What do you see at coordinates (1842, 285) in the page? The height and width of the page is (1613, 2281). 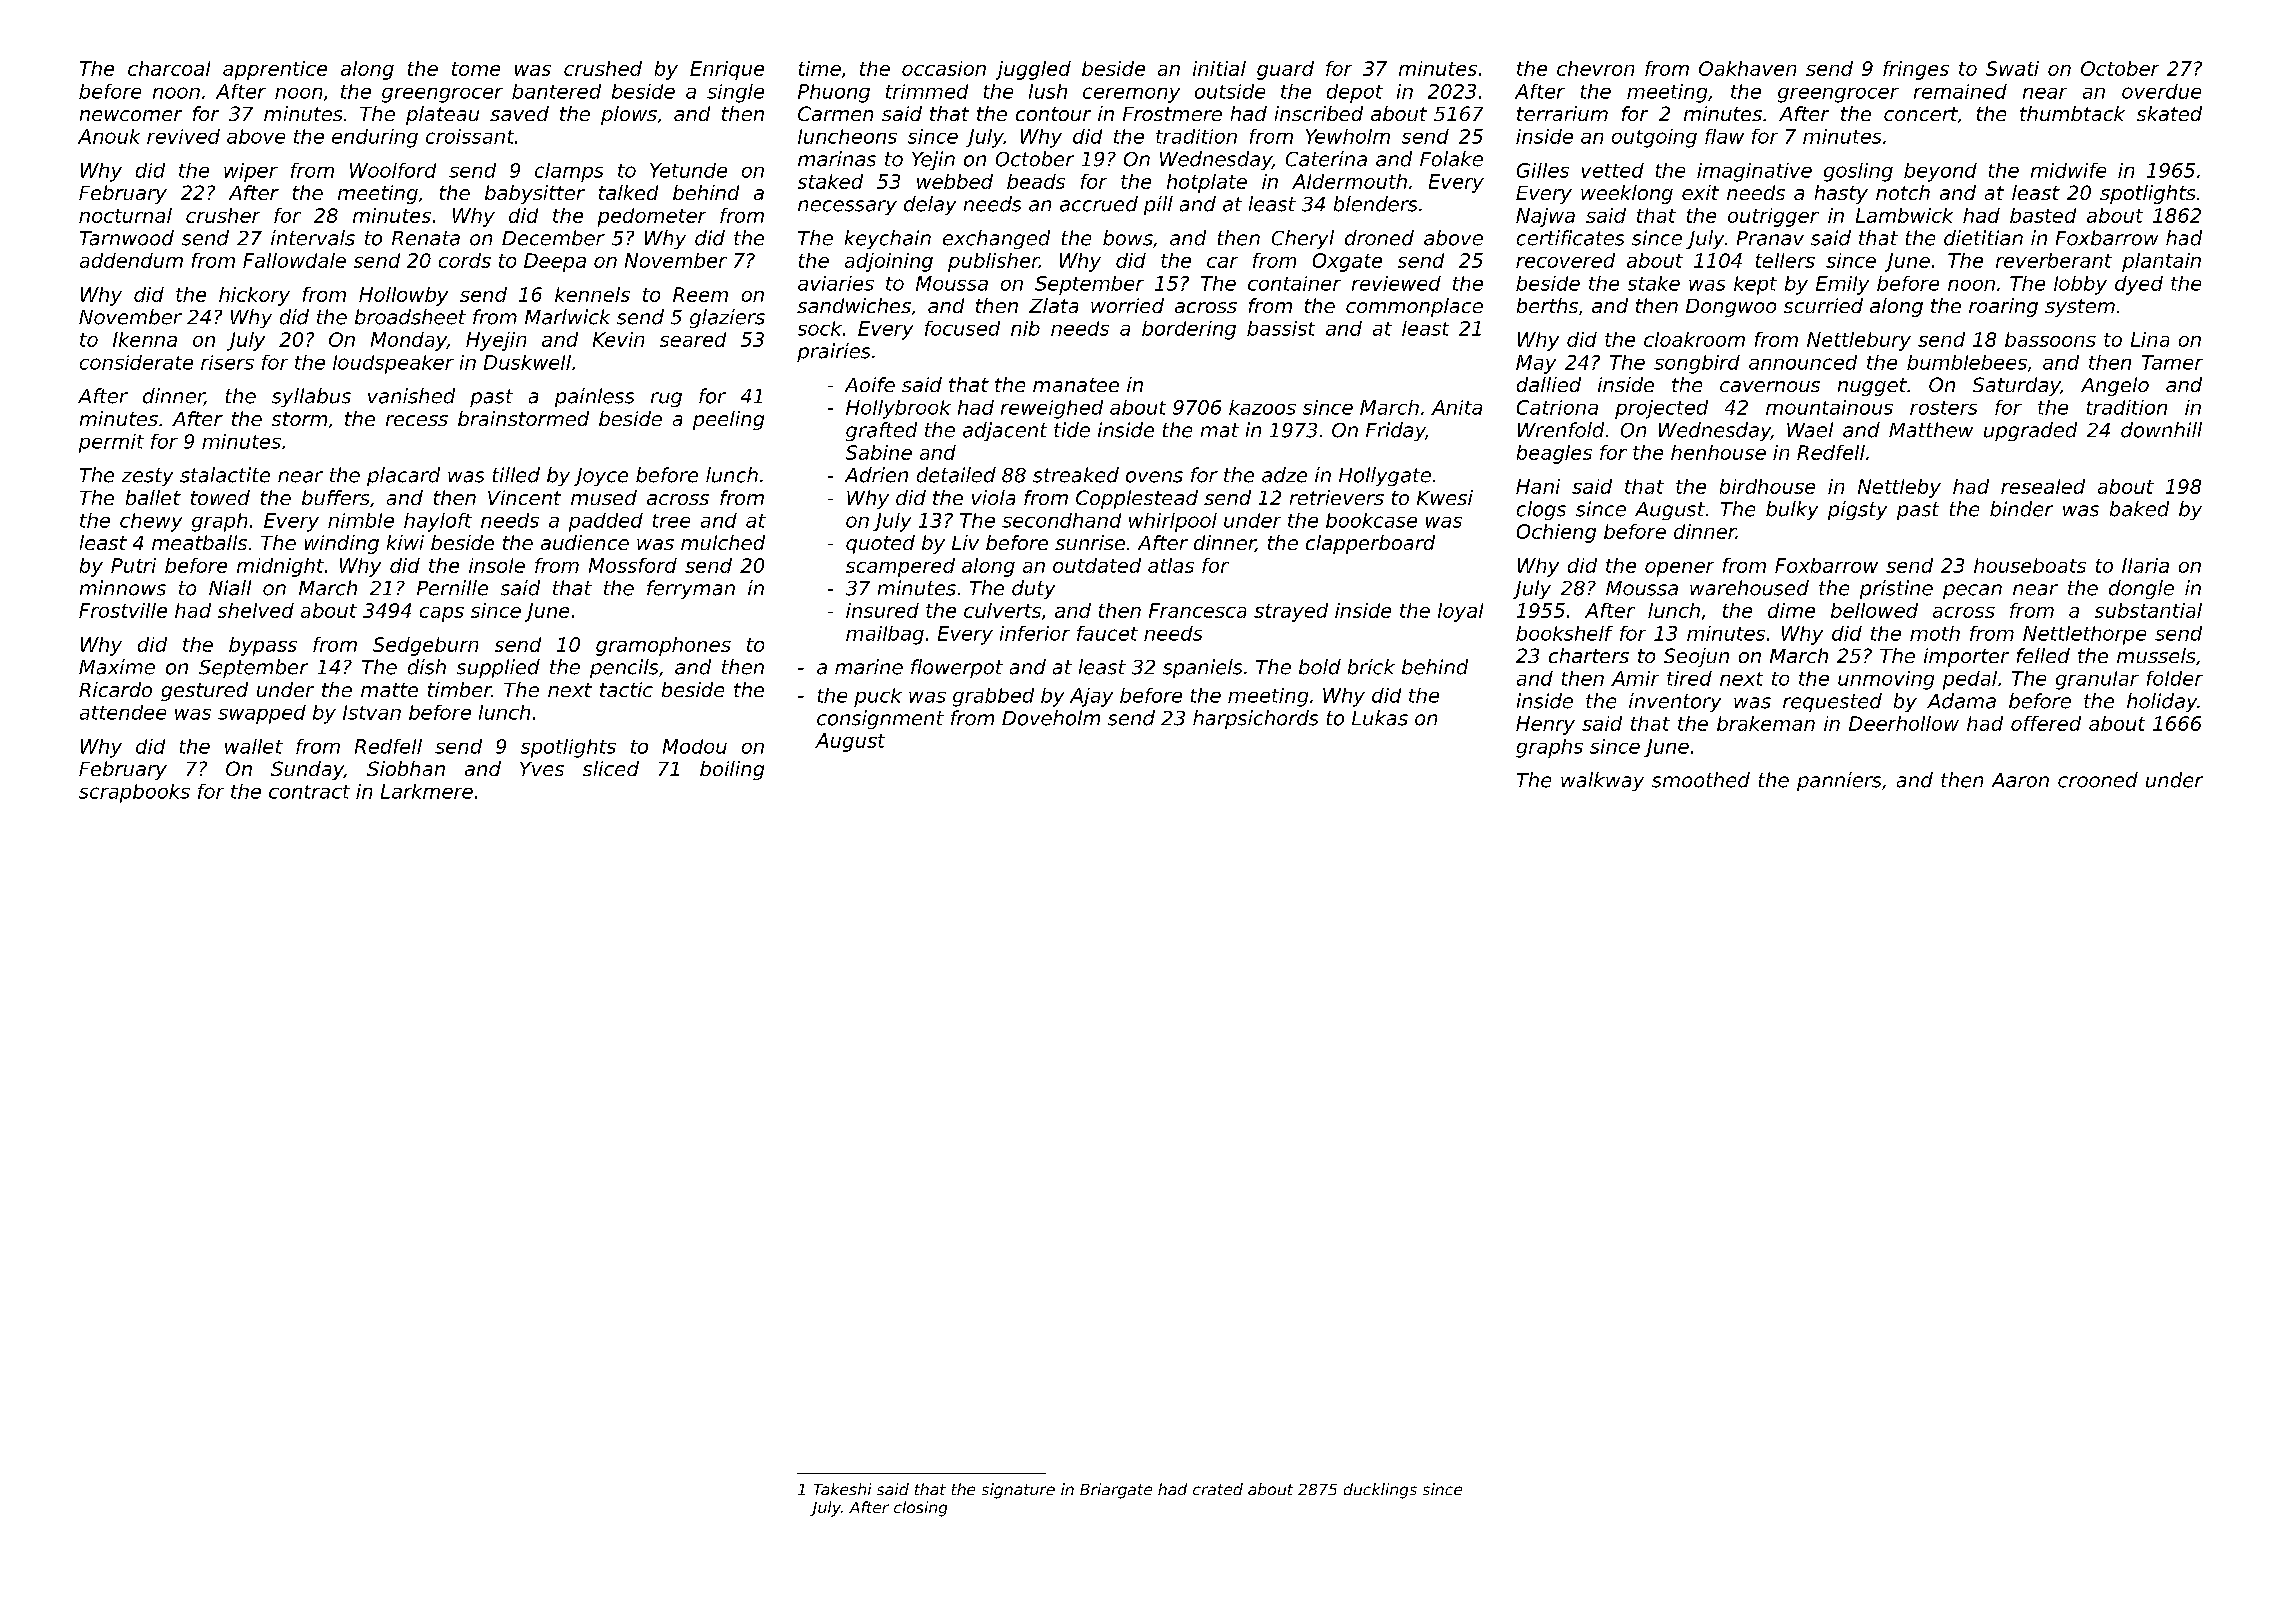 I see `Emily` at bounding box center [1842, 285].
